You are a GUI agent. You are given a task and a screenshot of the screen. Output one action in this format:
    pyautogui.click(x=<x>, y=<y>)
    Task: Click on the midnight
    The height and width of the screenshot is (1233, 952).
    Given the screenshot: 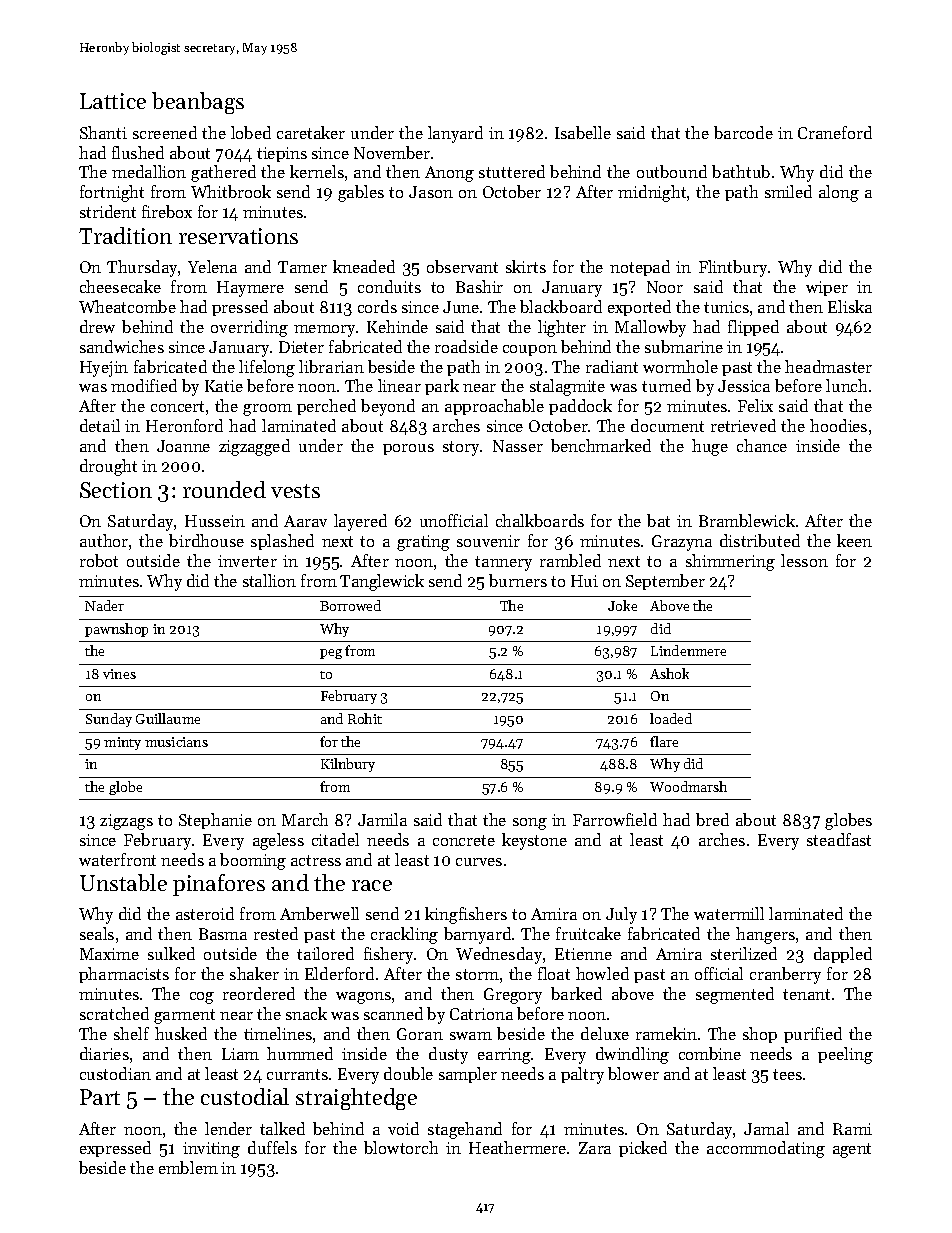 What is the action you would take?
    pyautogui.click(x=652, y=193)
